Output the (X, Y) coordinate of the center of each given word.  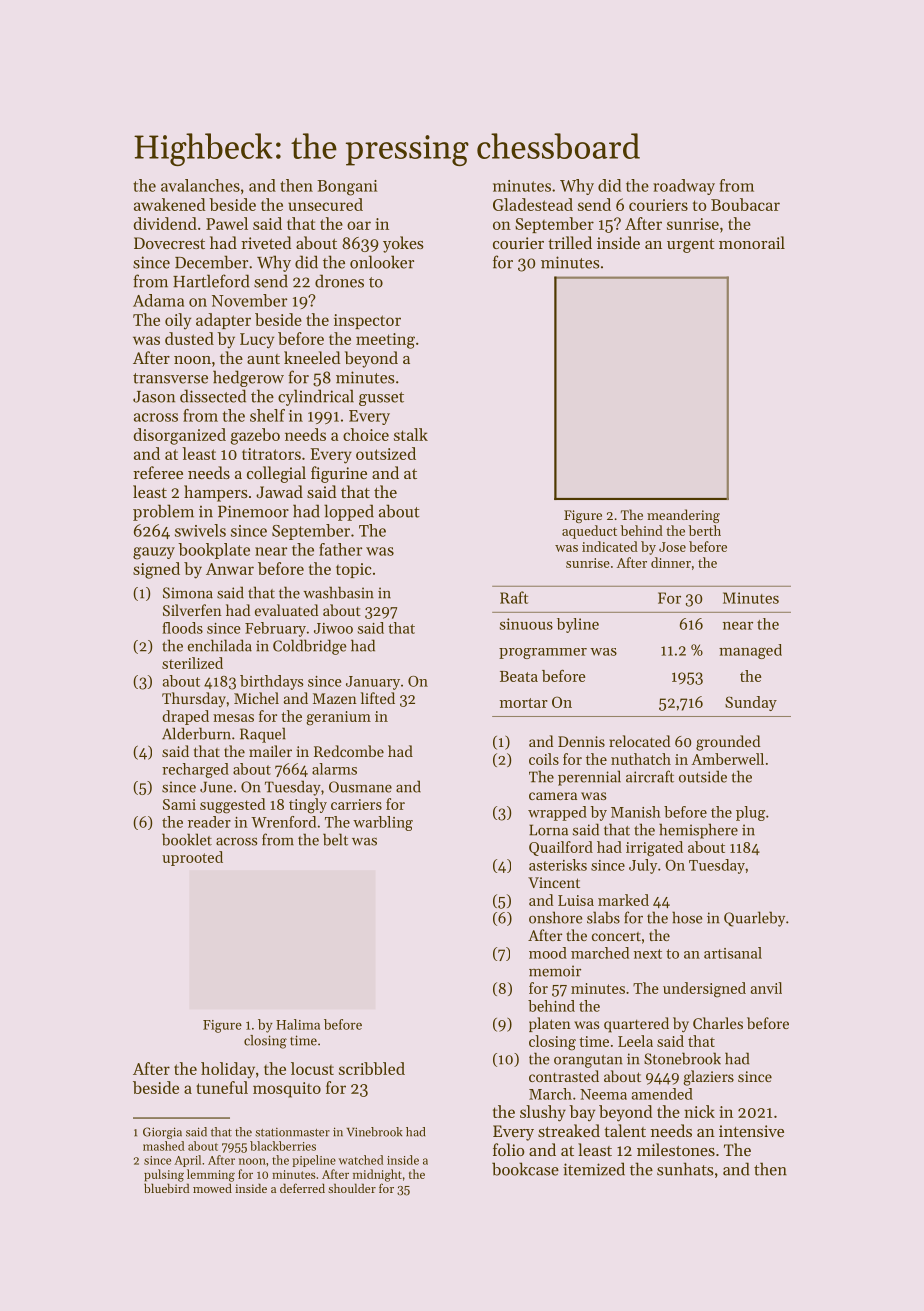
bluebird (166, 1188)
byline (578, 625)
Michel (256, 698)
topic (354, 570)
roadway (684, 187)
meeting (385, 341)
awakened (169, 204)
